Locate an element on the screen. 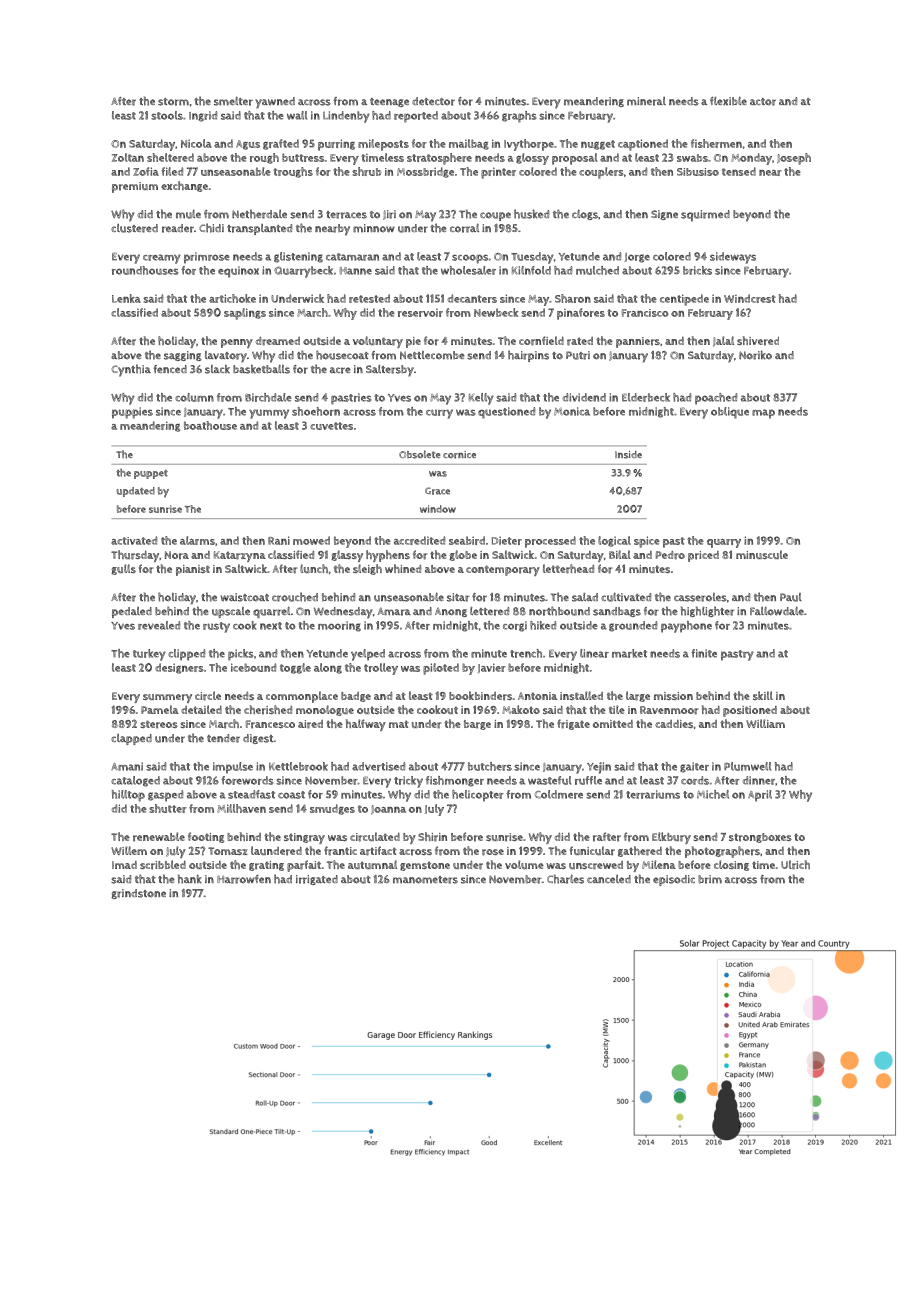  premium is located at coordinates (135, 187).
